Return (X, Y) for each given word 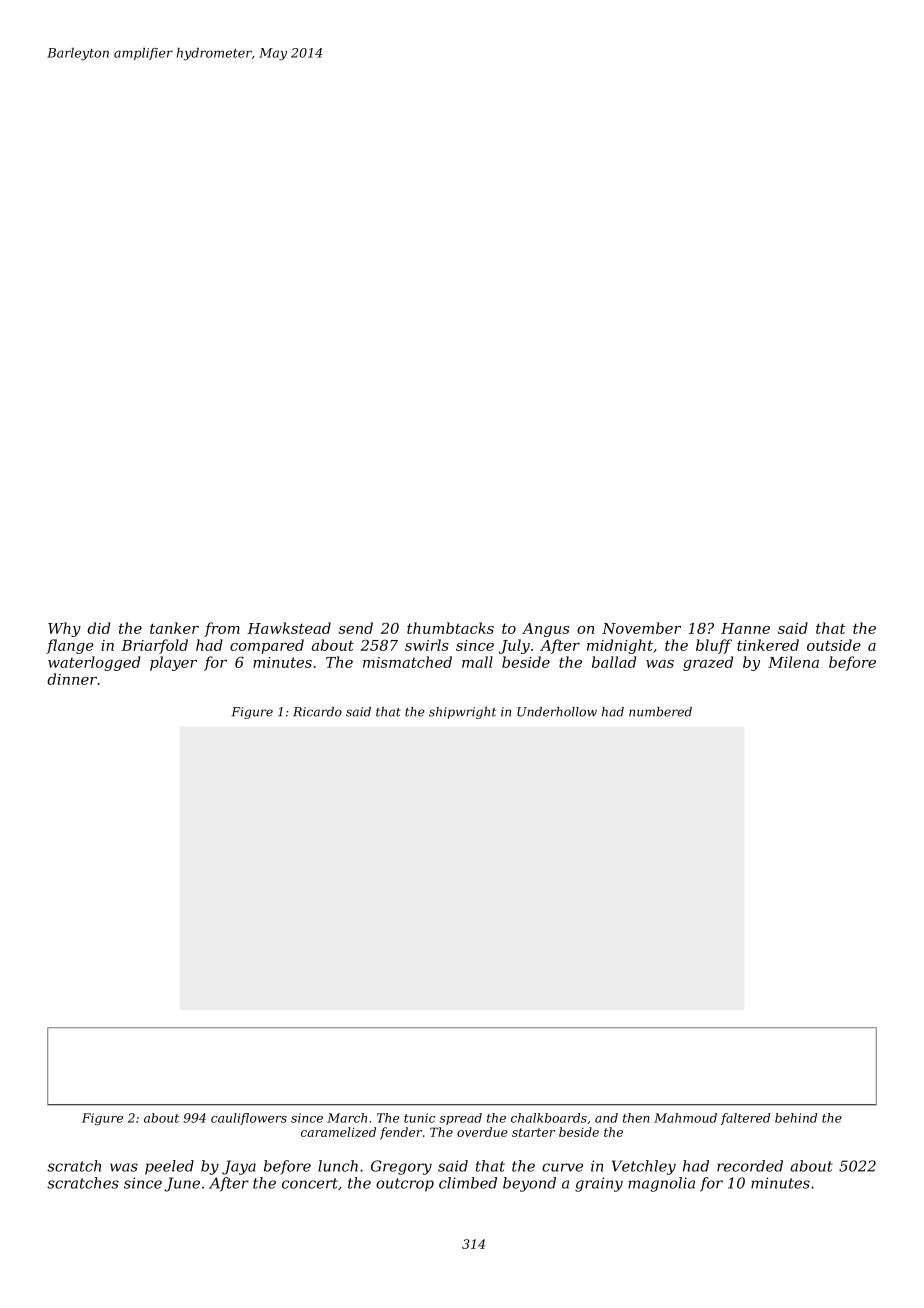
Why (64, 629)
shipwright (462, 713)
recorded (750, 1166)
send (355, 628)
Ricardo (317, 712)
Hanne (745, 628)
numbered (660, 712)
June (182, 1184)
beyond (529, 1184)
